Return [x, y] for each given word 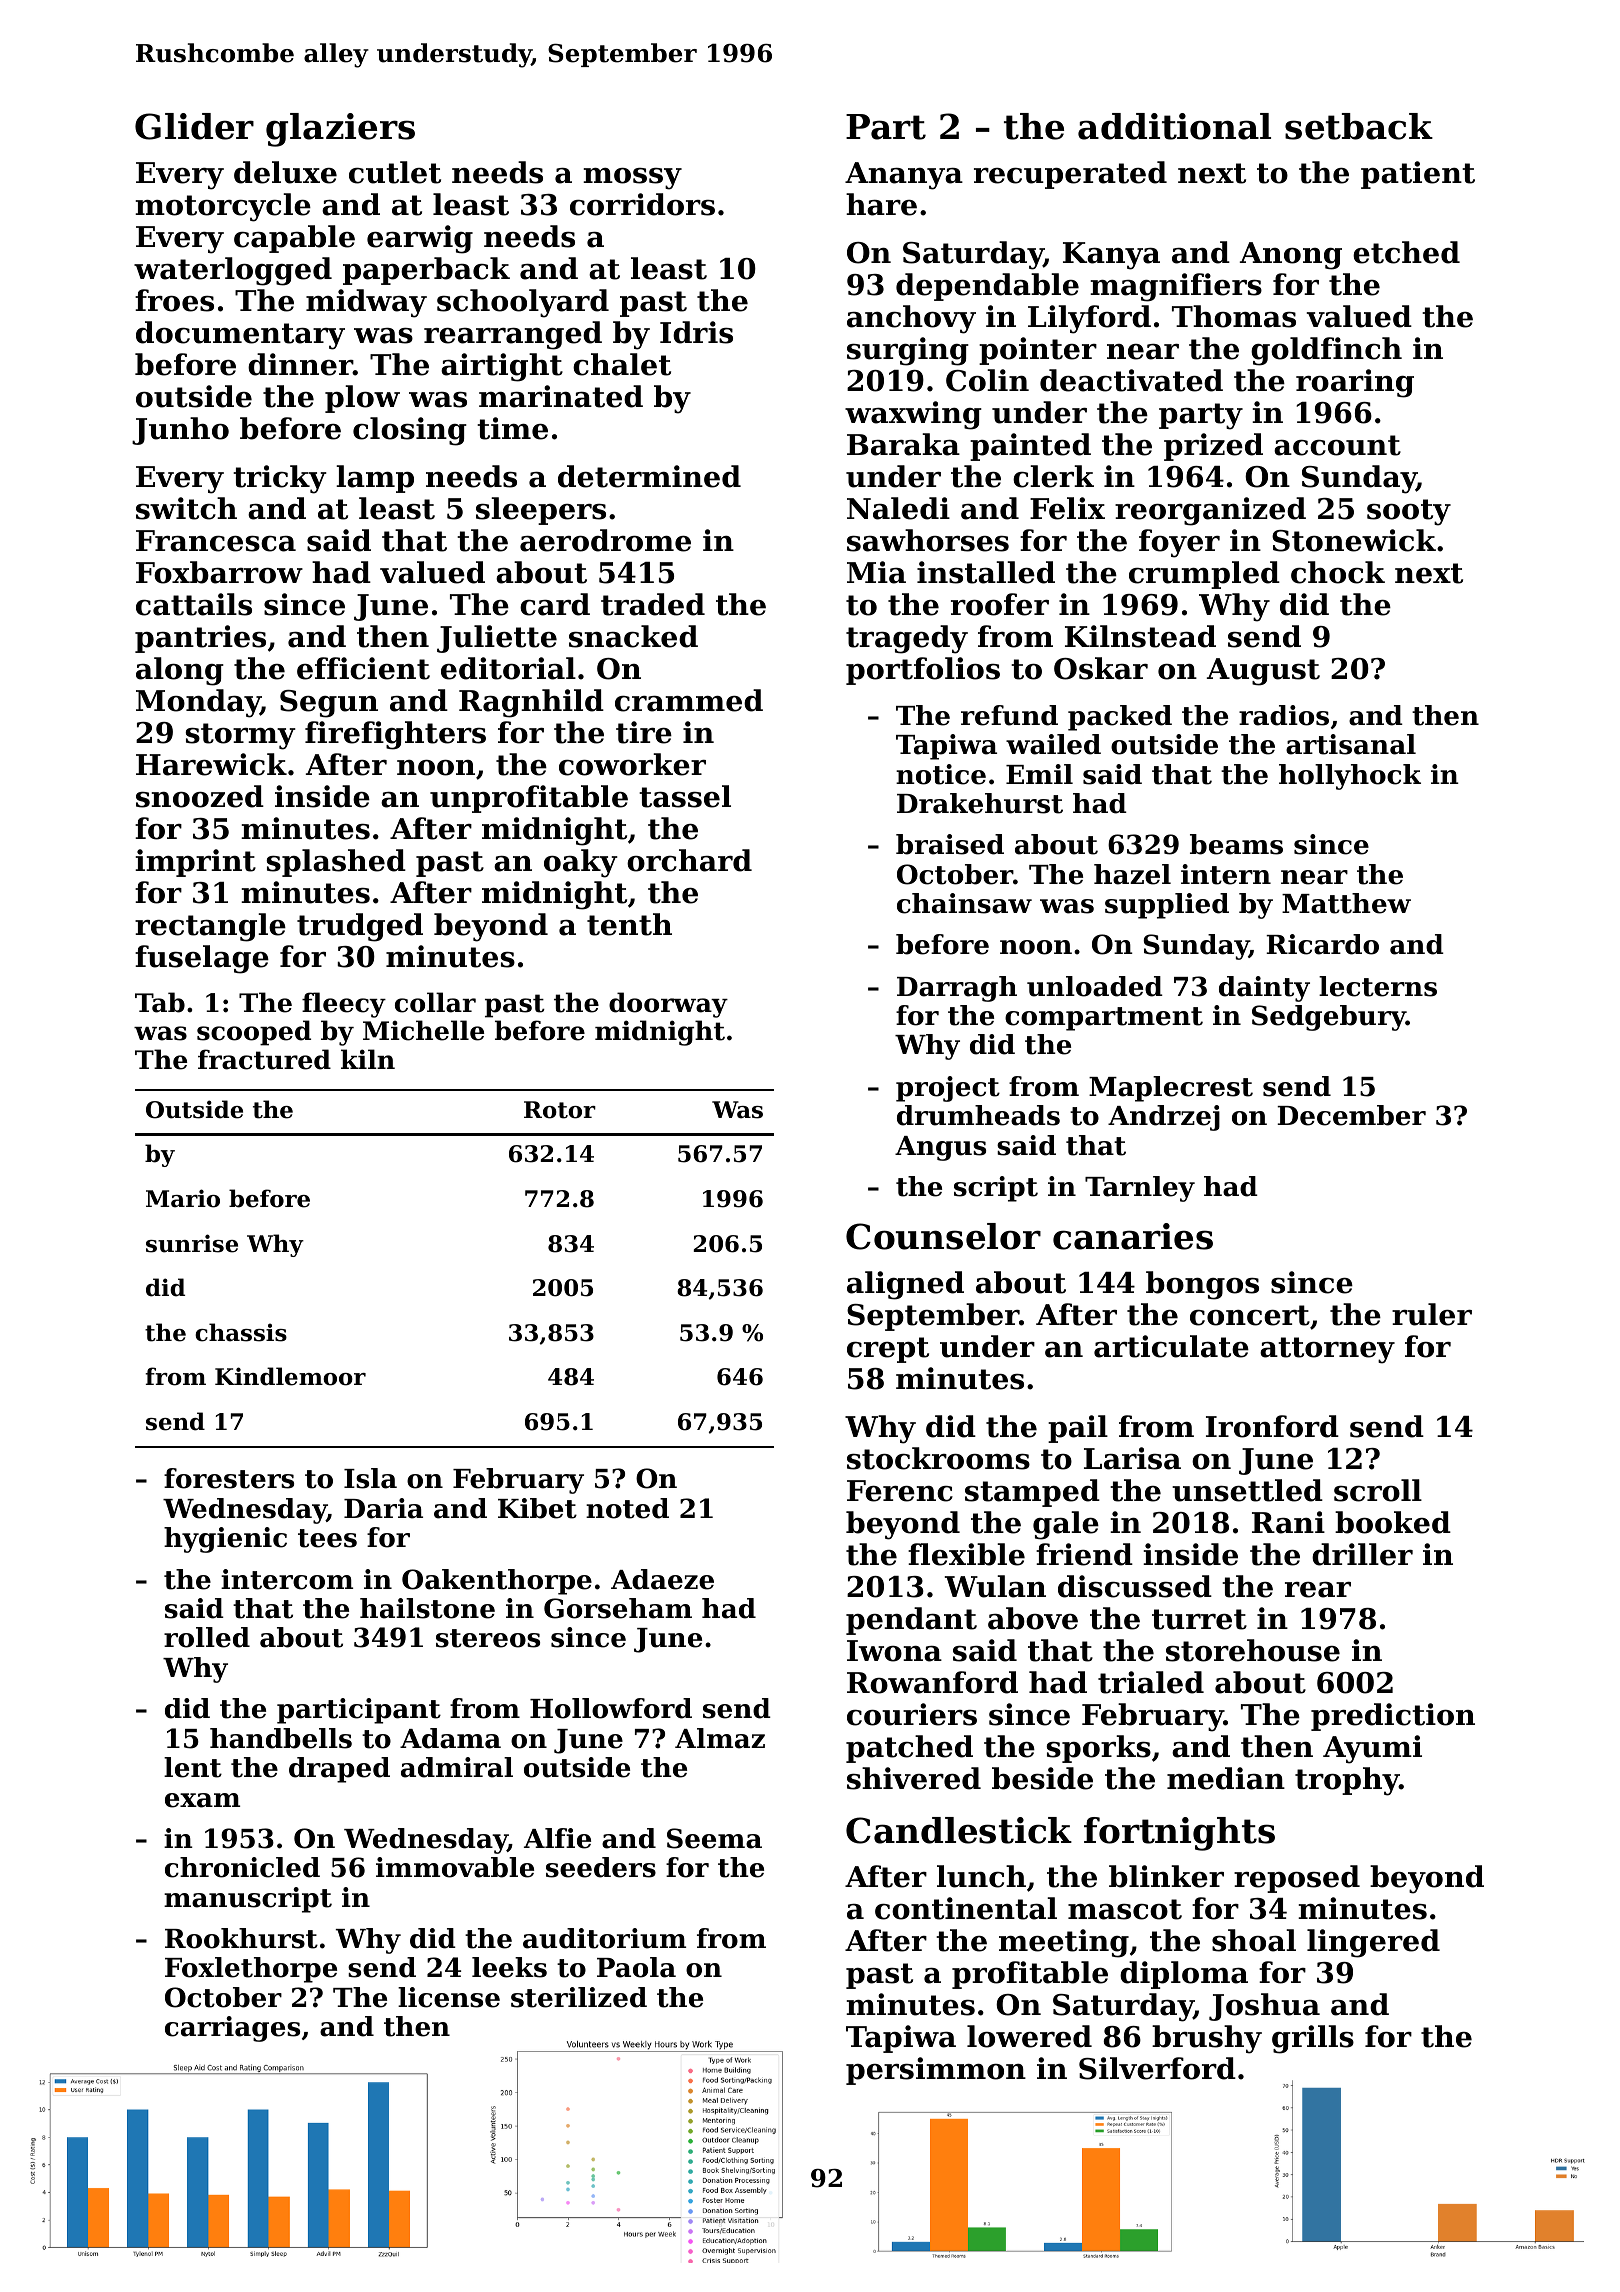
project [948, 1089]
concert [1250, 1315]
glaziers [340, 130]
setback [1359, 126]
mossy [632, 179]
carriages [232, 2029]
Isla [370, 1478]
